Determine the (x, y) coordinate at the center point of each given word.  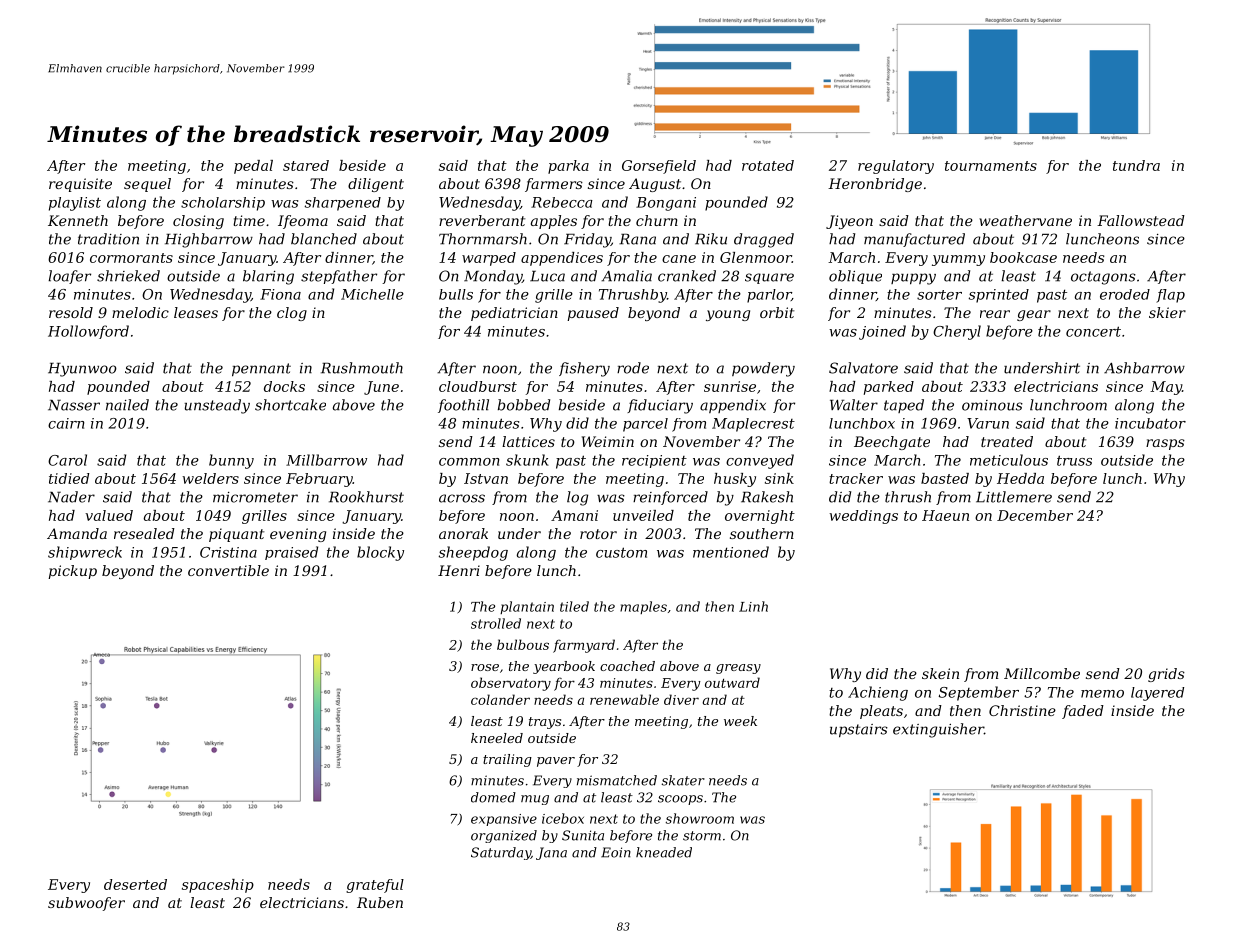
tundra (1136, 165)
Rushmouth (362, 368)
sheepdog (473, 553)
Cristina (228, 552)
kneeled (497, 738)
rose (485, 667)
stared (306, 165)
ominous (992, 405)
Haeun (945, 515)
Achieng (878, 693)
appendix (733, 406)
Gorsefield (659, 167)
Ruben (380, 902)
